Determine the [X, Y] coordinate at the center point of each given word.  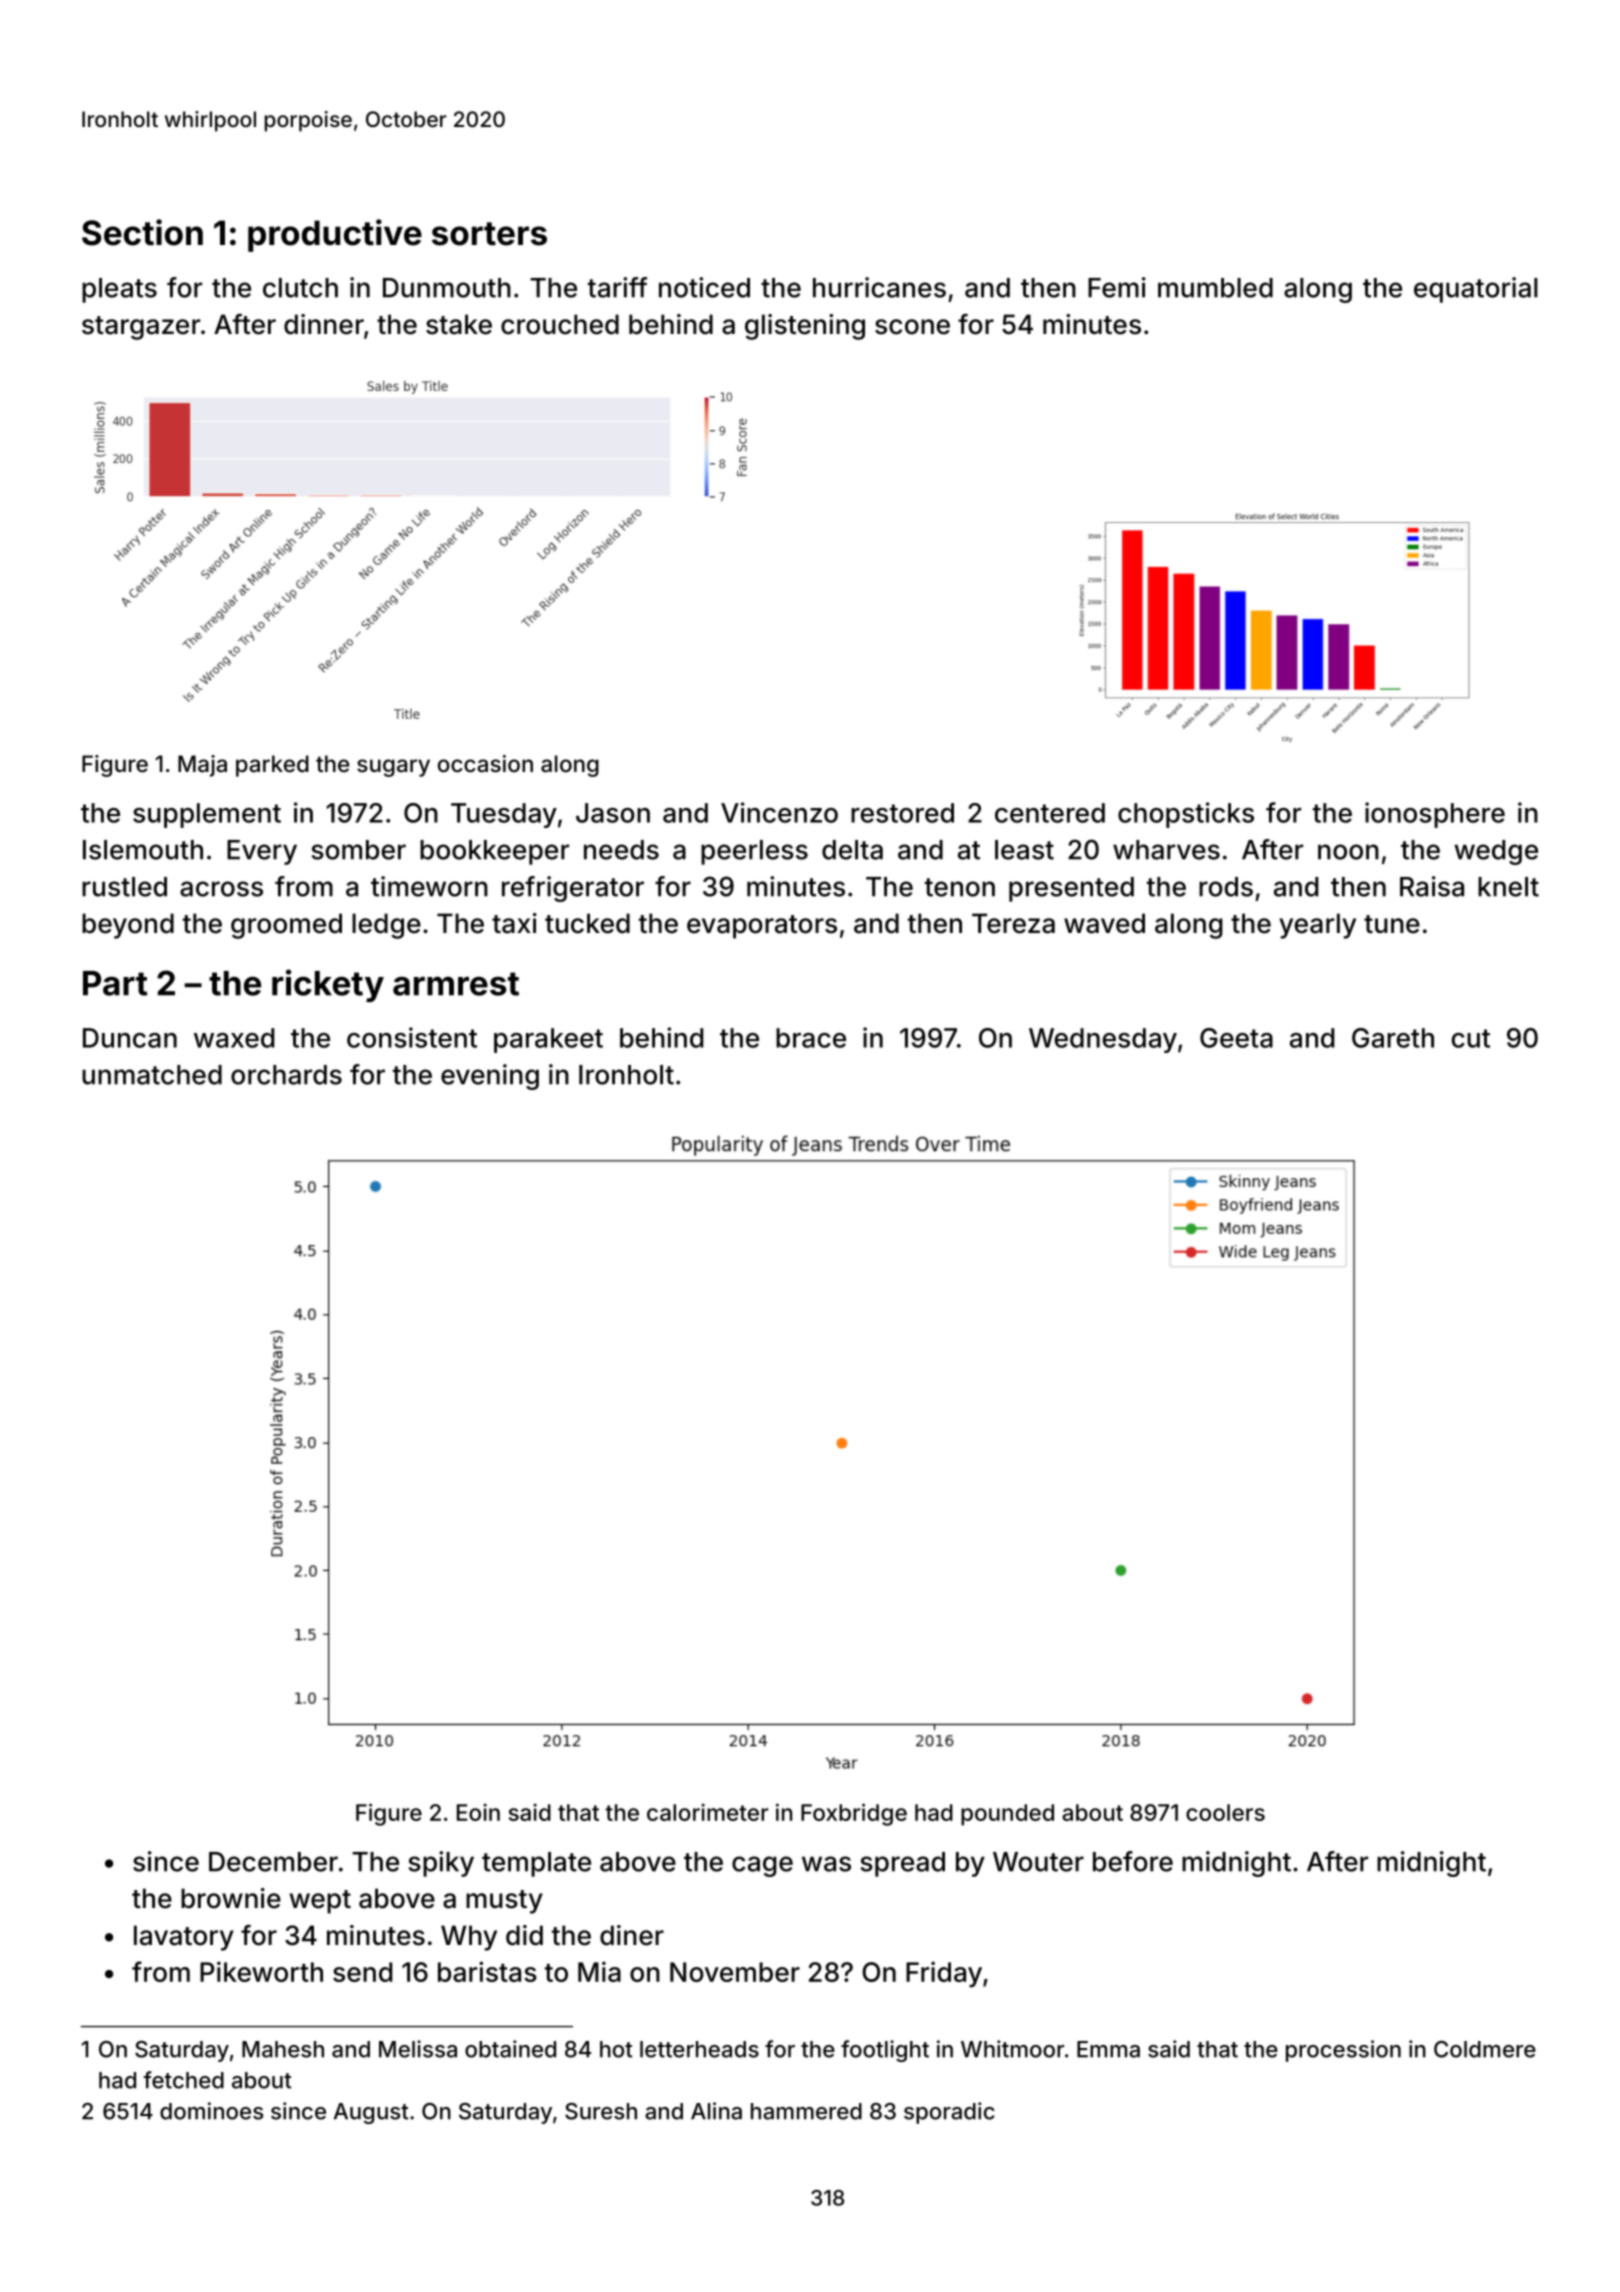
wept [320, 1902]
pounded [1007, 1815]
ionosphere [1435, 815]
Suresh [601, 2111]
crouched [560, 324]
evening [490, 1077]
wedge [1496, 852]
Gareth [1393, 1038]
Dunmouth [447, 288]
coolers [1225, 1812]
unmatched [152, 1075]
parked [272, 766]
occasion [485, 764]
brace [811, 1038]
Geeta [1236, 1038]
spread [903, 1864]
